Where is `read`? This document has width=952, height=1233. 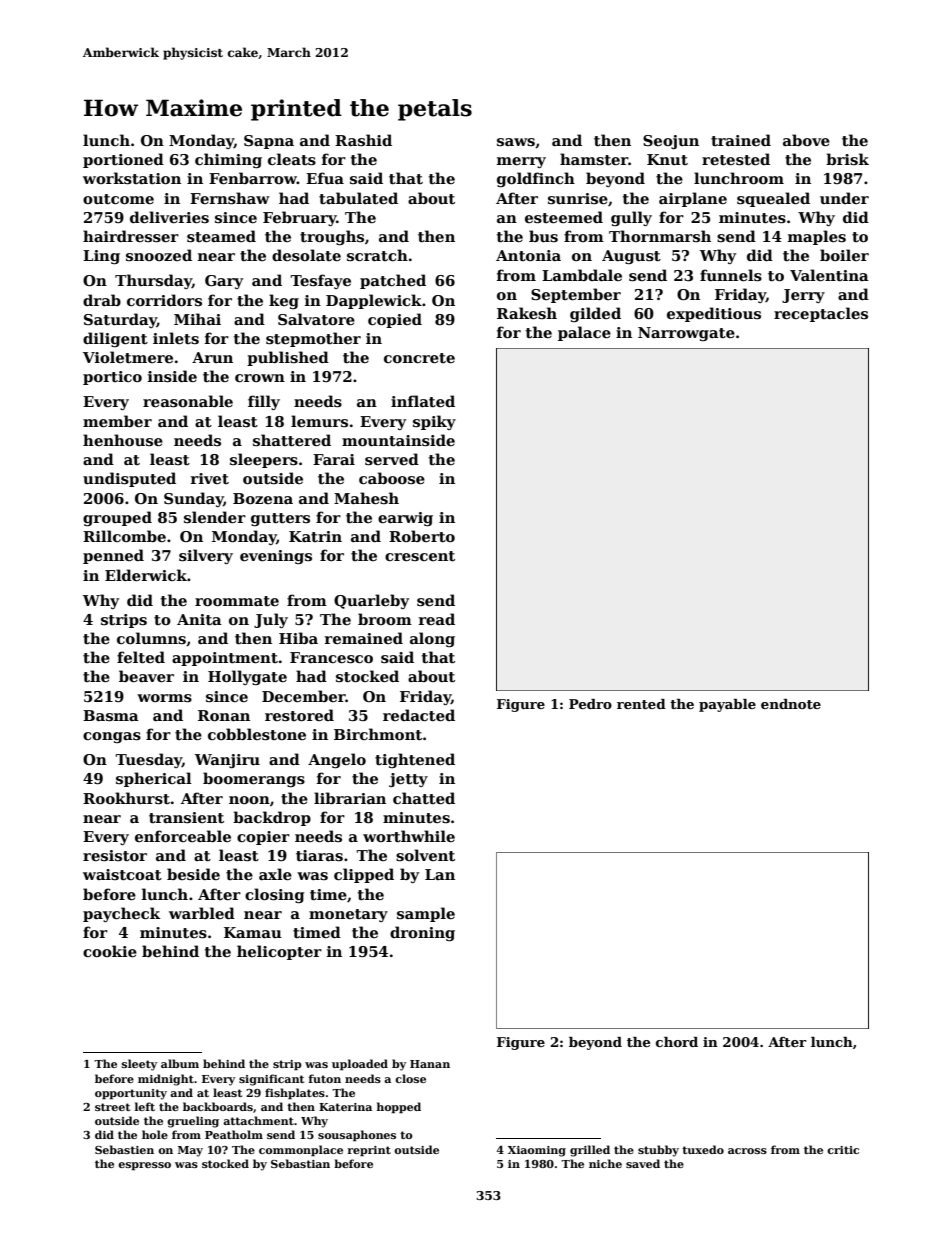 read is located at coordinates (437, 619).
